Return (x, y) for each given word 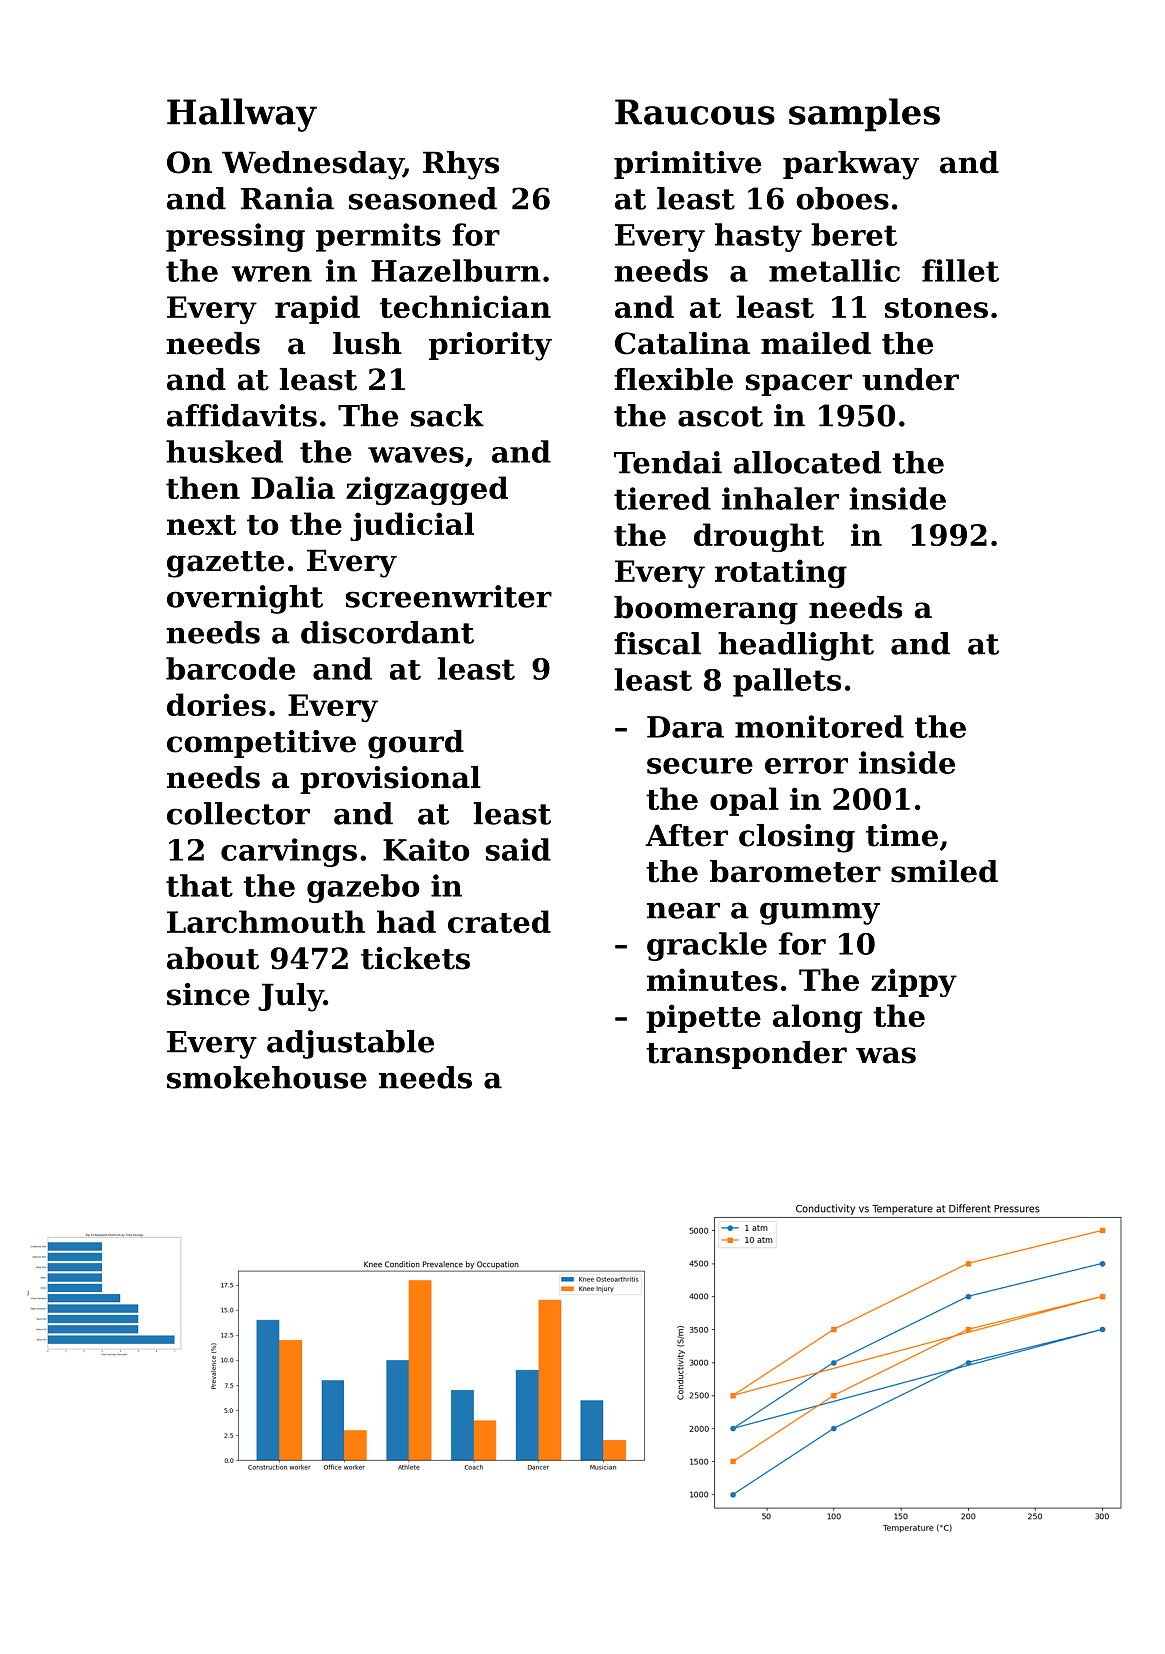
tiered (662, 498)
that (199, 885)
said (518, 849)
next (202, 525)
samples (864, 115)
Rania (287, 198)
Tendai (668, 462)
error (806, 766)
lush (367, 343)
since (208, 994)
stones (936, 308)
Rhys (461, 165)
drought (759, 537)
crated (499, 921)
